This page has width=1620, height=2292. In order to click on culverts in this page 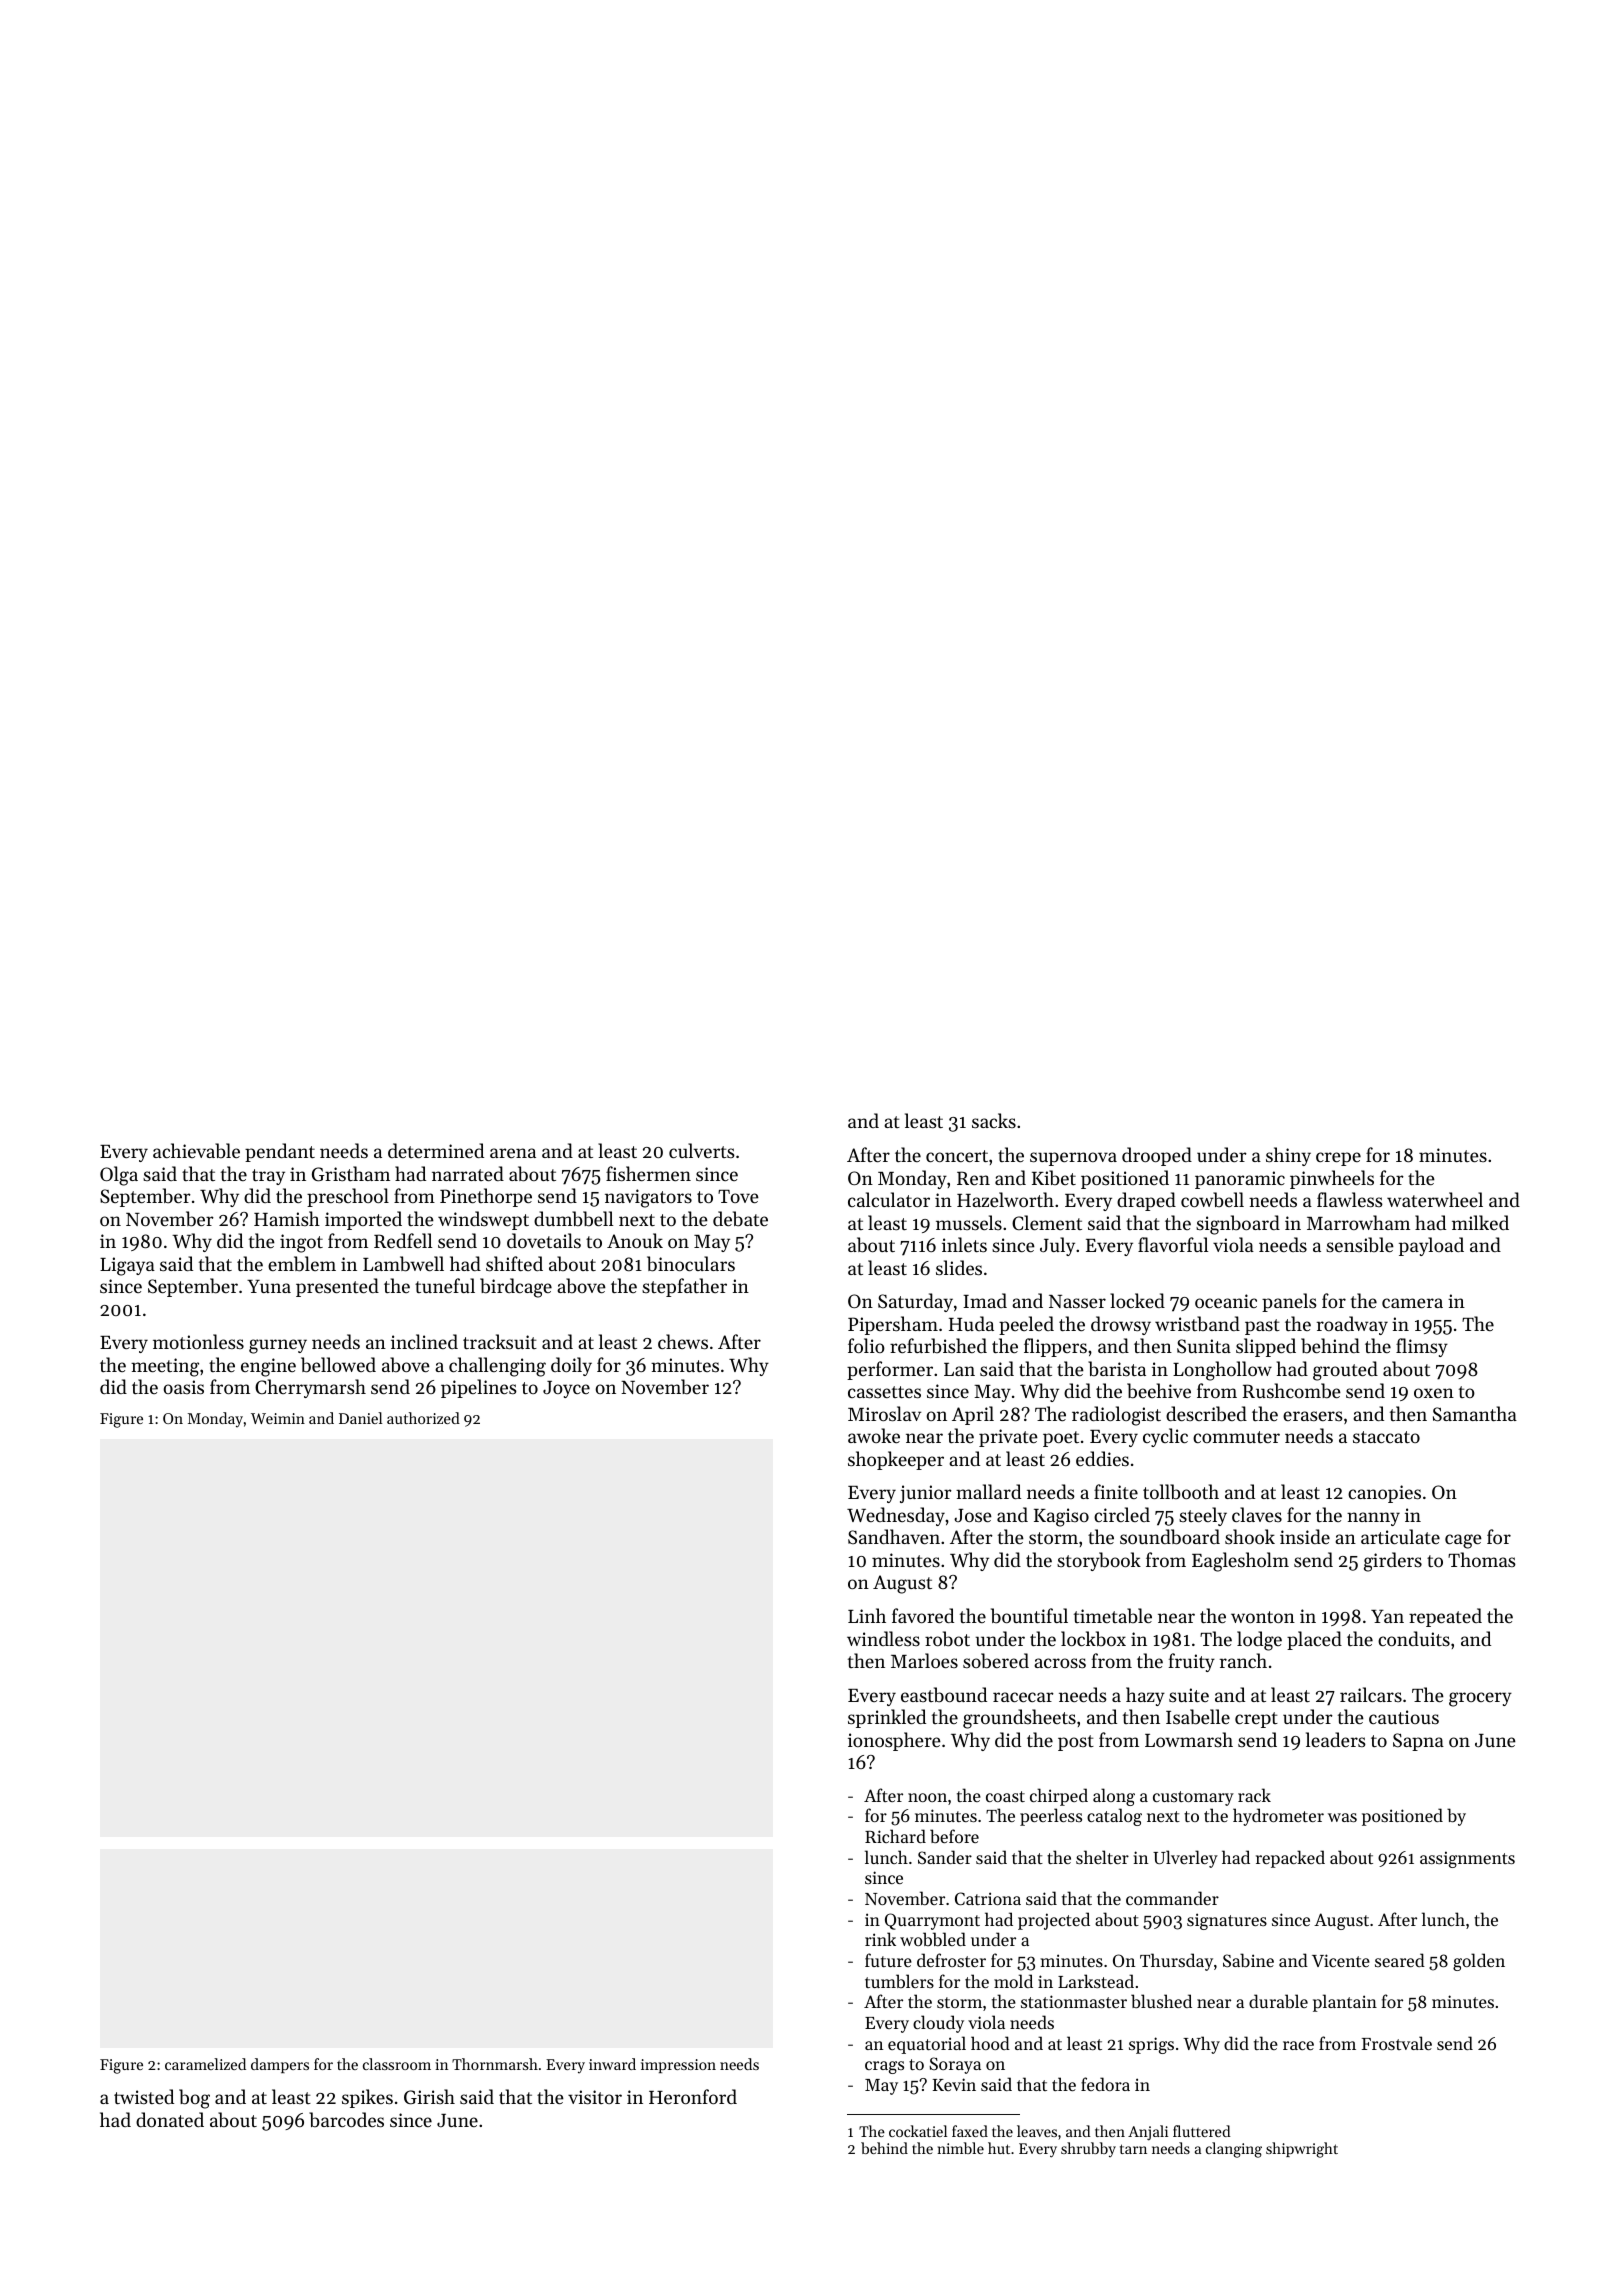, I will do `click(702, 1150)`.
